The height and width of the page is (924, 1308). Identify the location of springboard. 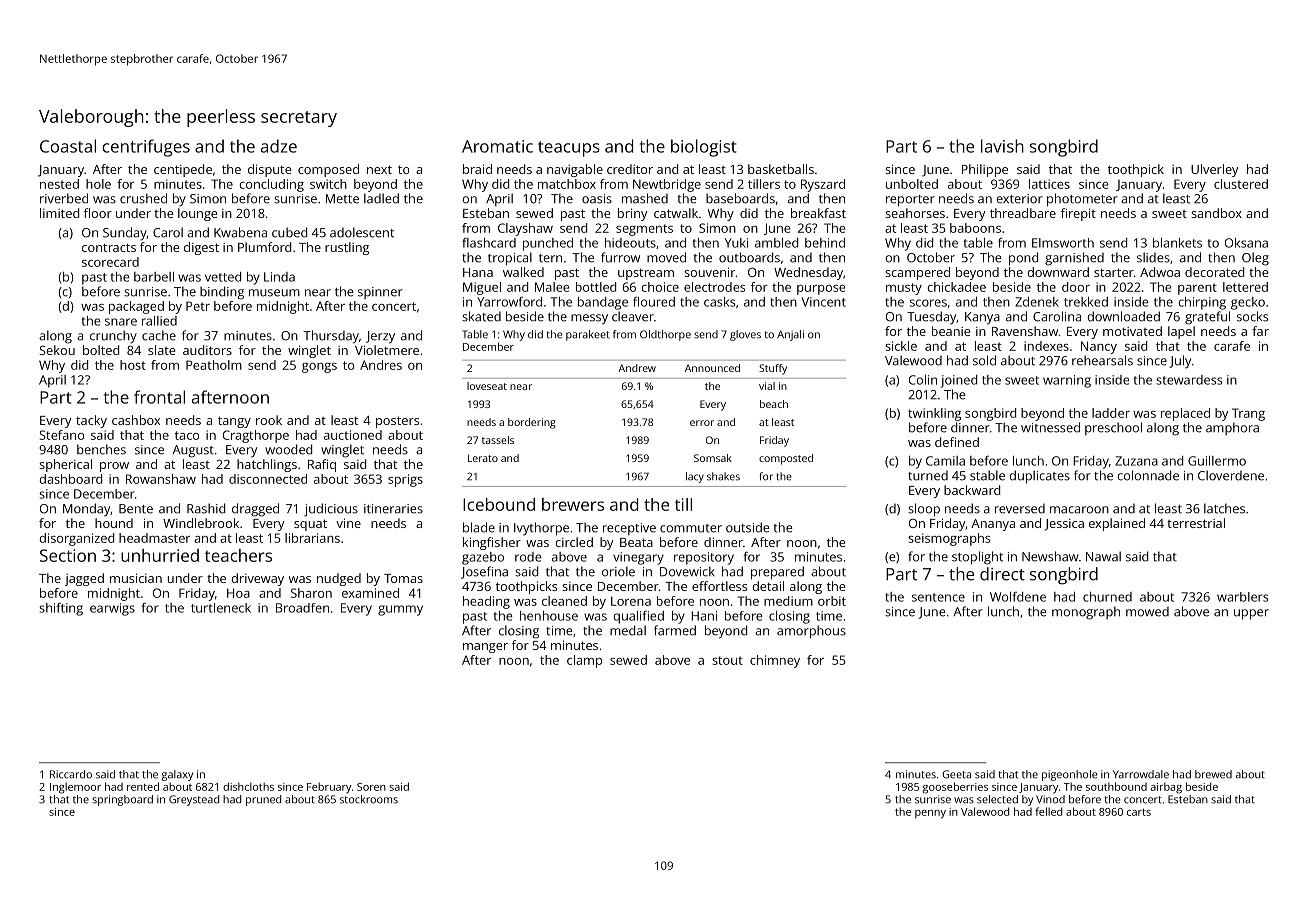
(122, 800).
